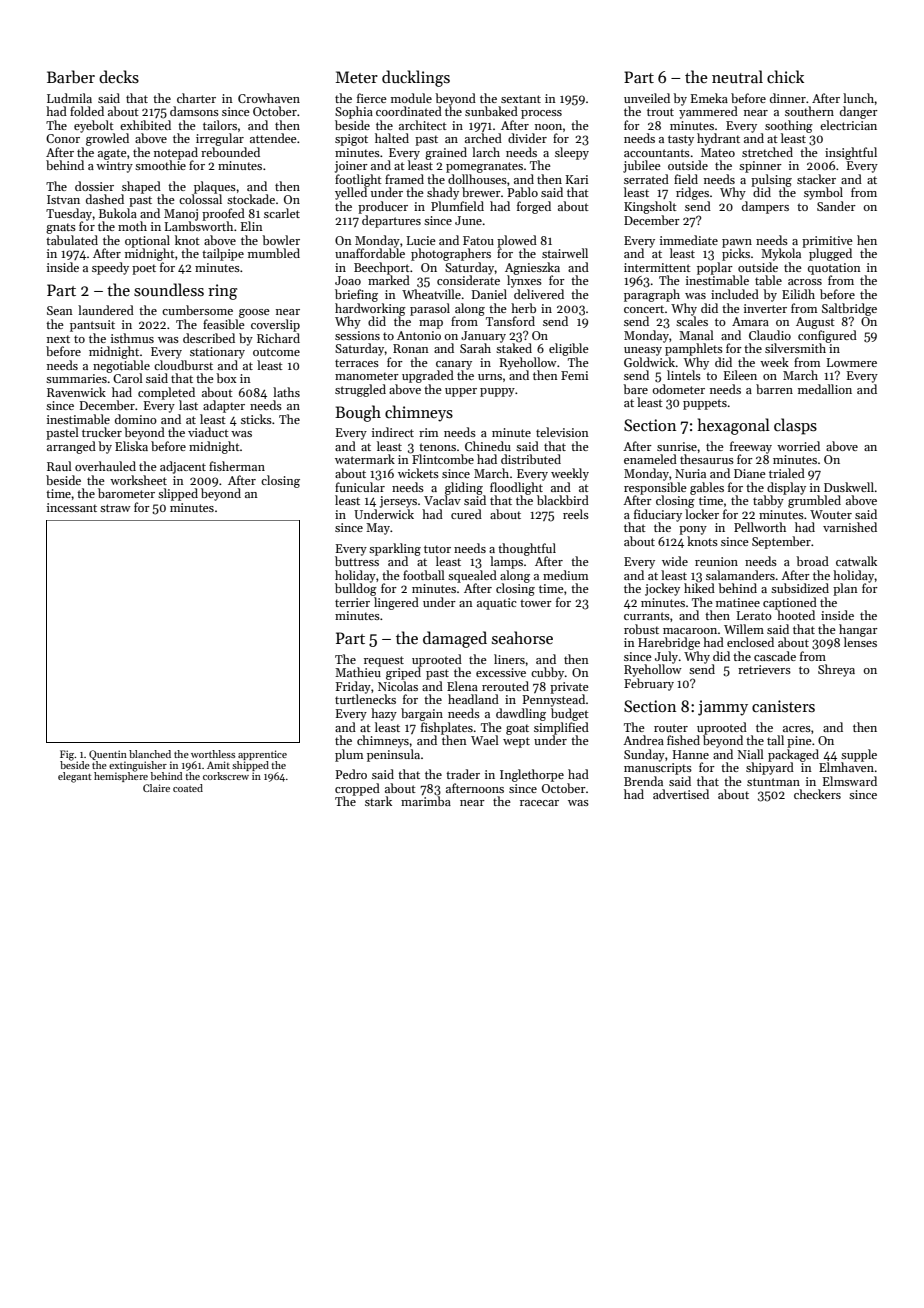 This page has width=924, height=1308. Describe the element at coordinates (516, 742) in the page. I see `wept` at that location.
